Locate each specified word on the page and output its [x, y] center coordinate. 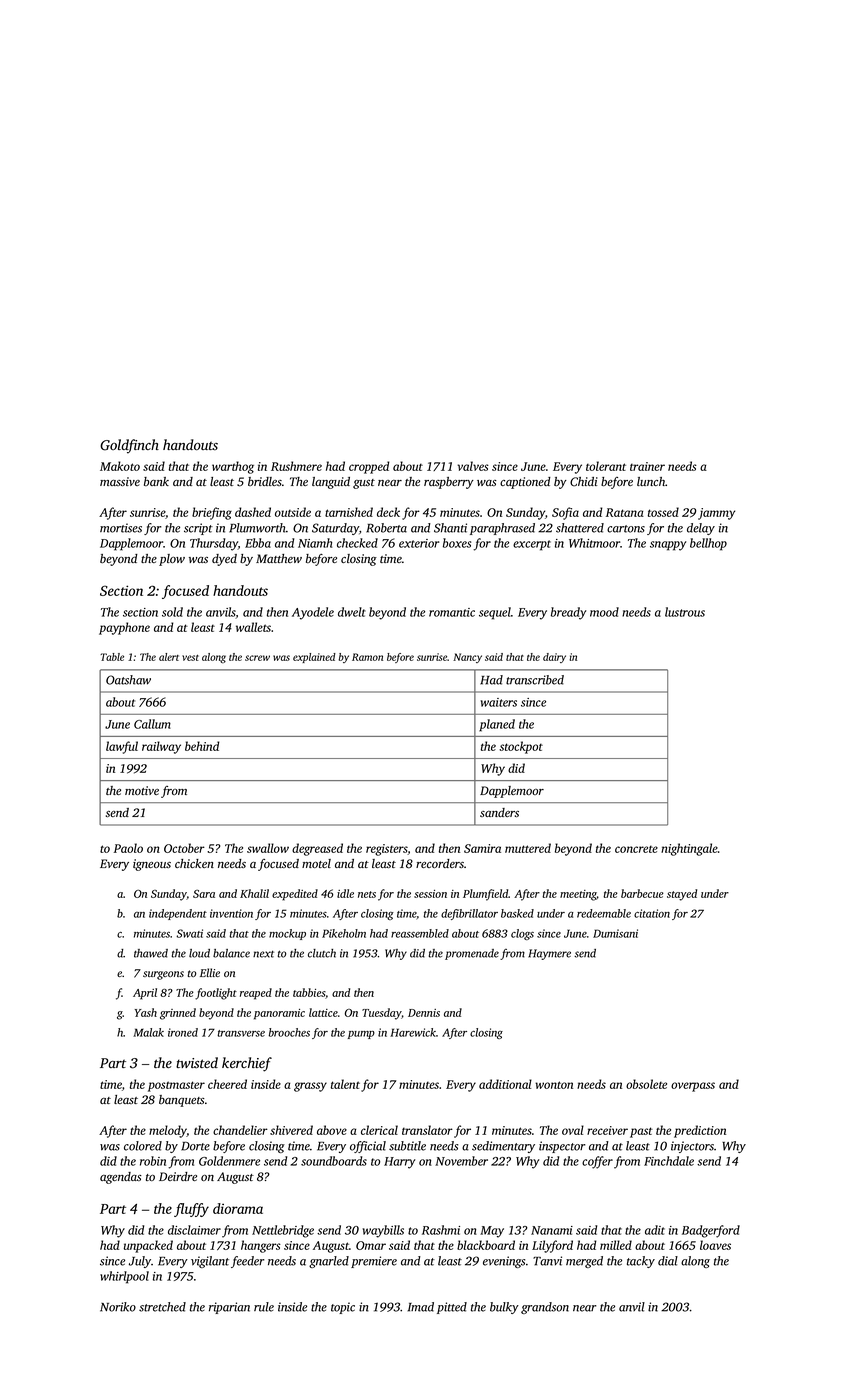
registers [387, 850]
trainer [647, 466]
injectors [692, 1147]
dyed [224, 560]
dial [668, 1261]
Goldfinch [129, 446]
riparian [229, 1308]
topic [343, 1308]
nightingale [689, 849]
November [461, 1161]
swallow [268, 848]
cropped [369, 467]
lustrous [685, 612]
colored [143, 1146]
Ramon [367, 657]
